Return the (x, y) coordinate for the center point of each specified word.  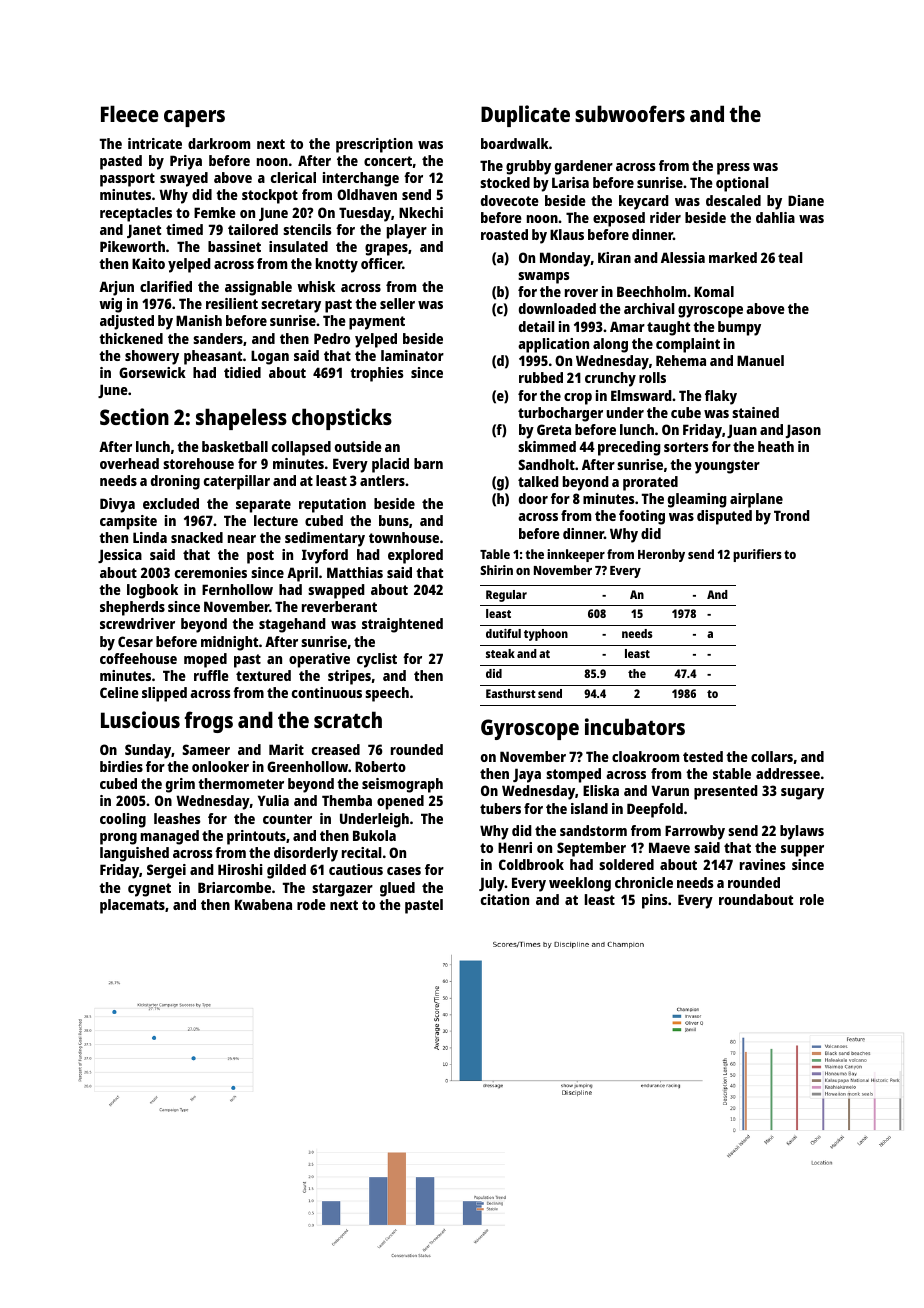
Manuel (760, 360)
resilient (232, 303)
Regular (506, 596)
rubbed (541, 377)
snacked (197, 537)
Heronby (661, 555)
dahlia (775, 217)
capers (194, 118)
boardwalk (515, 143)
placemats (132, 906)
